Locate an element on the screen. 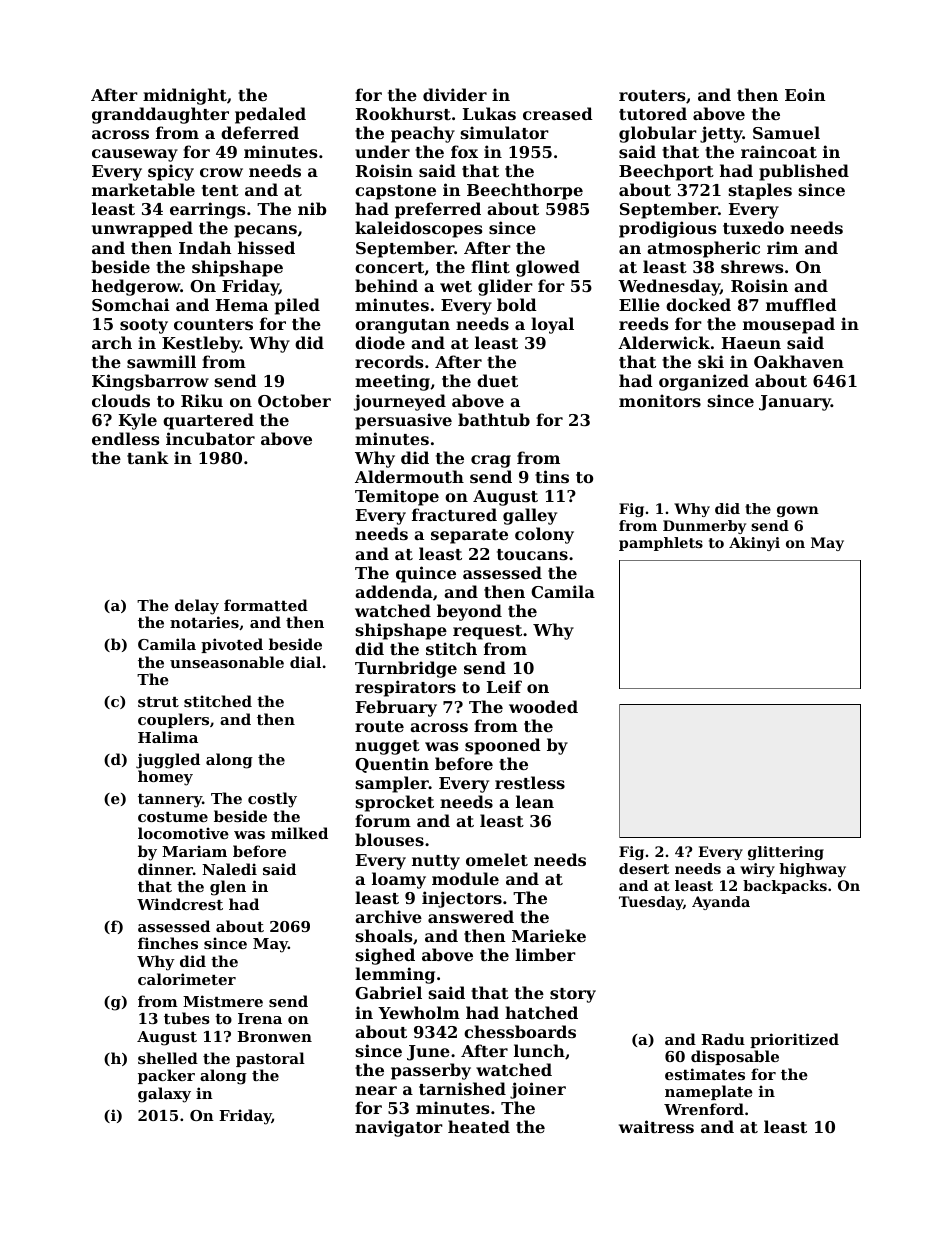 This screenshot has width=952, height=1233. lean is located at coordinates (535, 801).
